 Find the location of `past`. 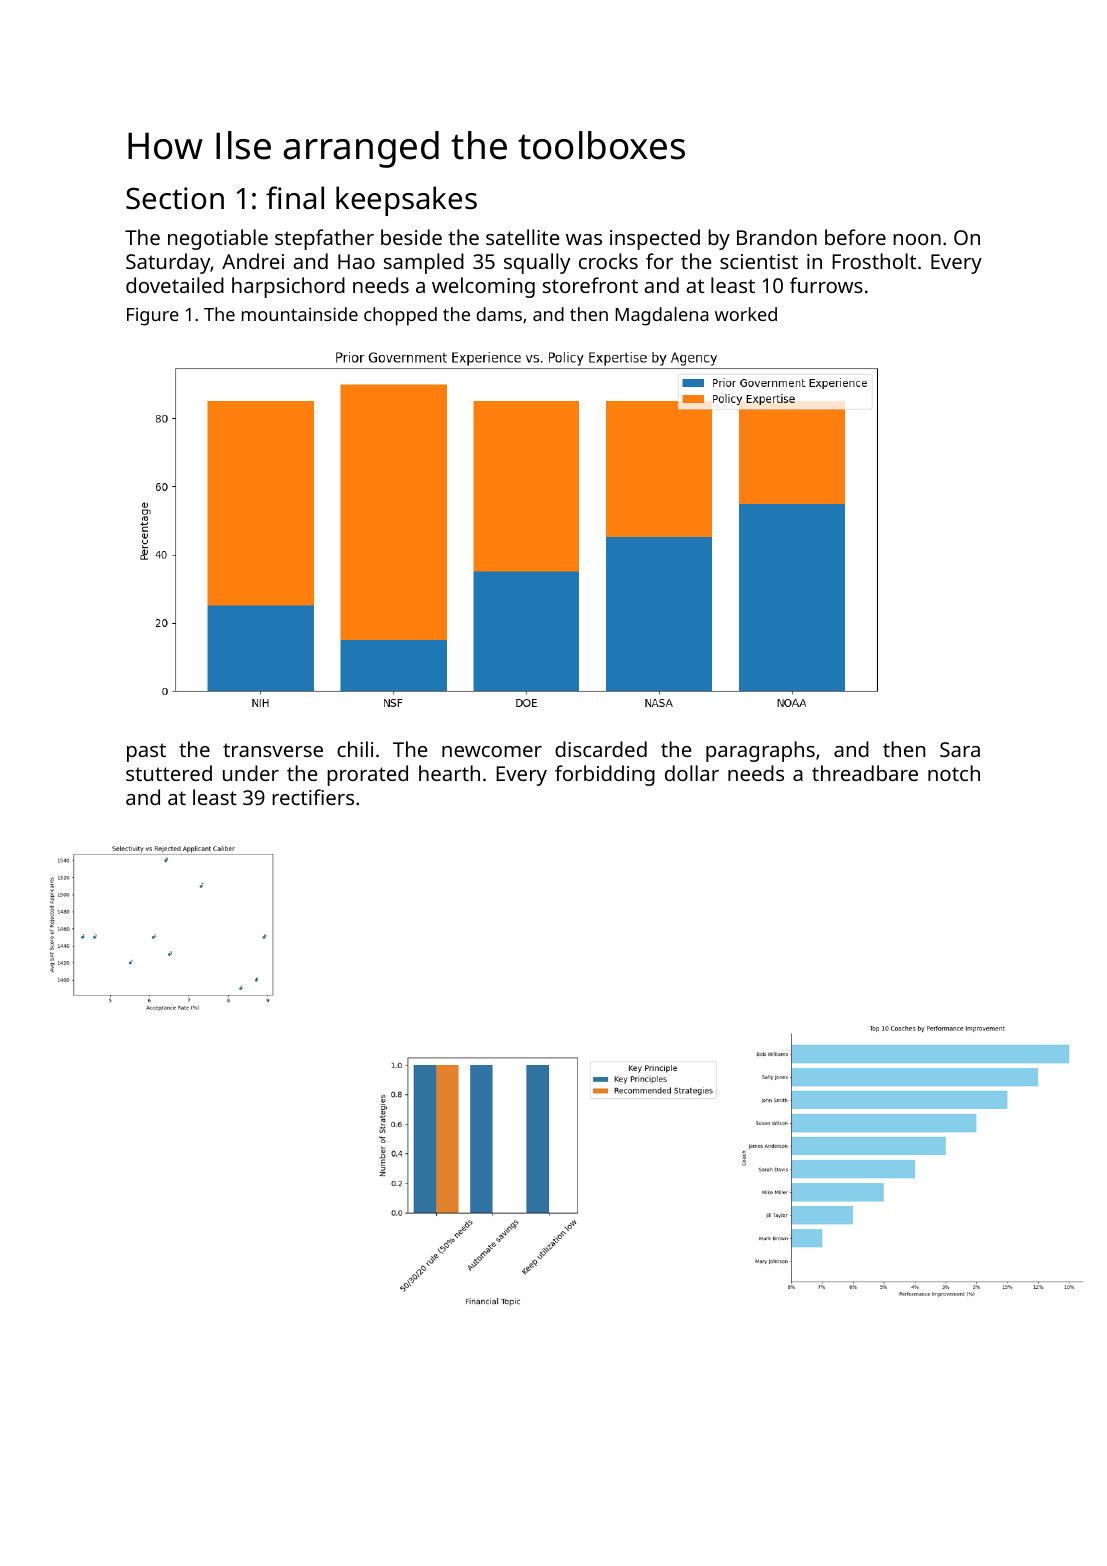

past is located at coordinates (146, 752).
